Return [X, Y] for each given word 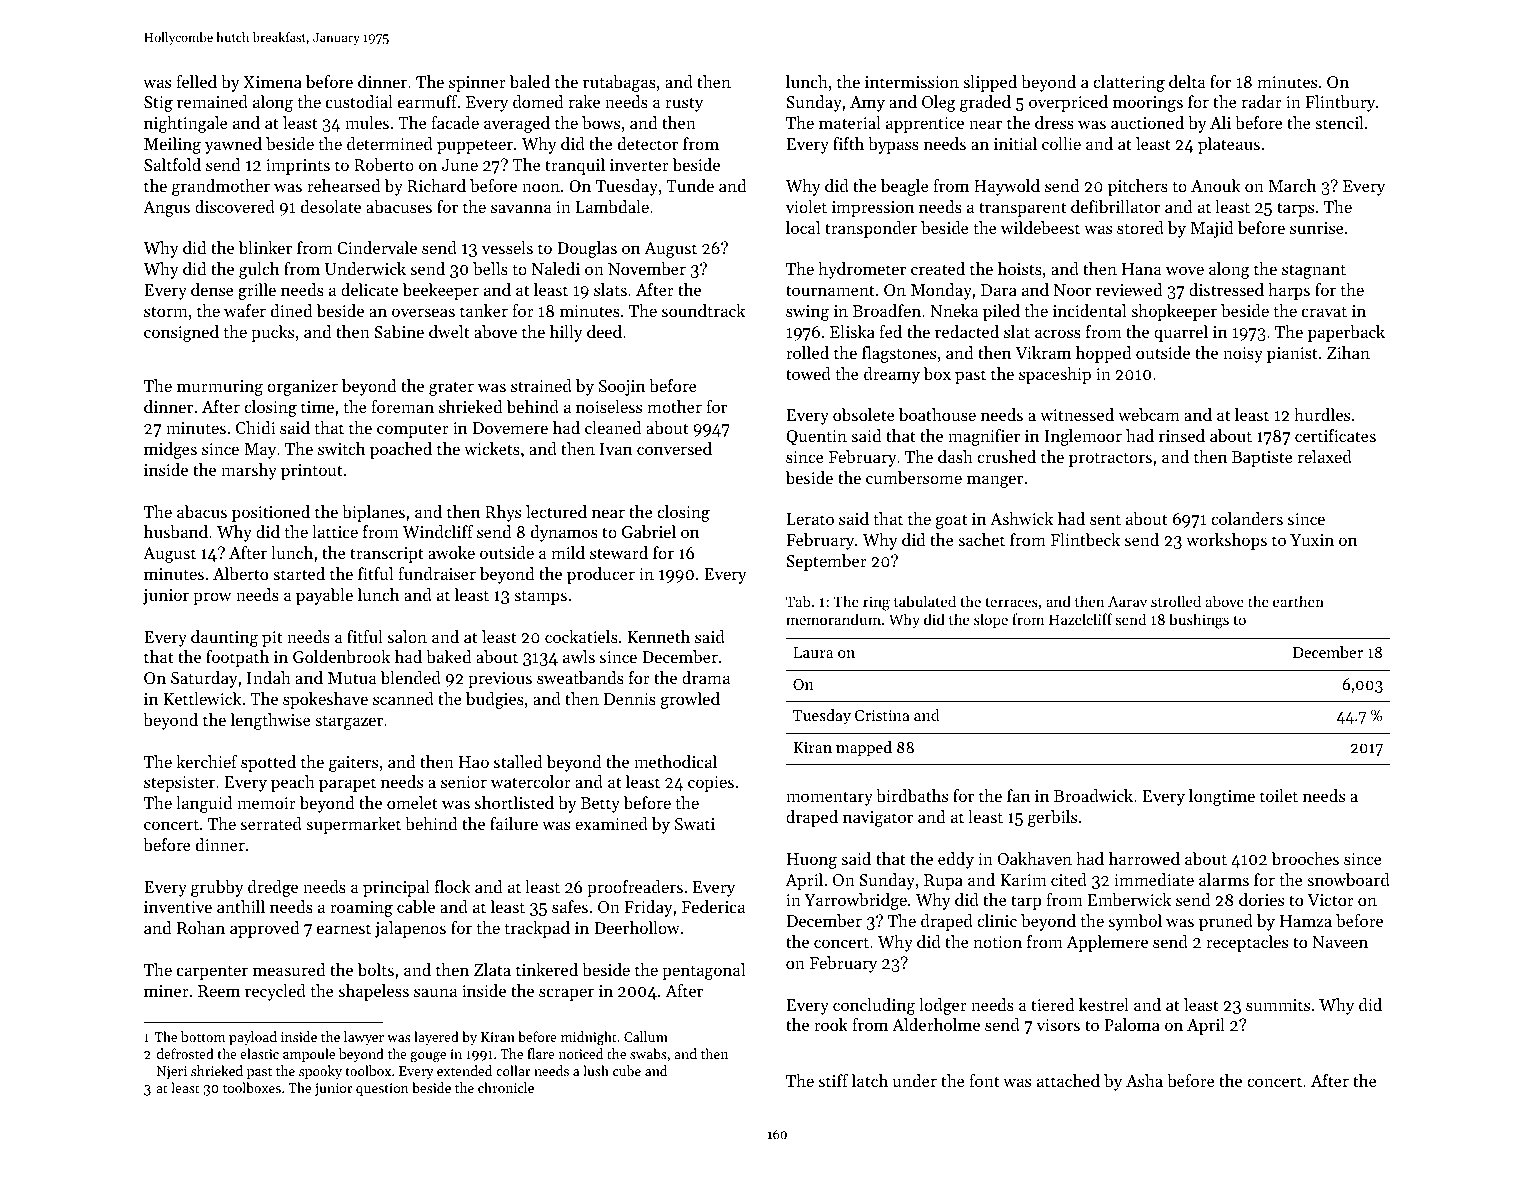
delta [1187, 81]
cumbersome [914, 477]
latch [869, 1080]
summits [1278, 1005]
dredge [273, 888]
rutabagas [619, 83]
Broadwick [1093, 795]
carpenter [212, 972]
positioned [271, 513]
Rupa [943, 882]
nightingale [186, 124]
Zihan [1348, 352]
